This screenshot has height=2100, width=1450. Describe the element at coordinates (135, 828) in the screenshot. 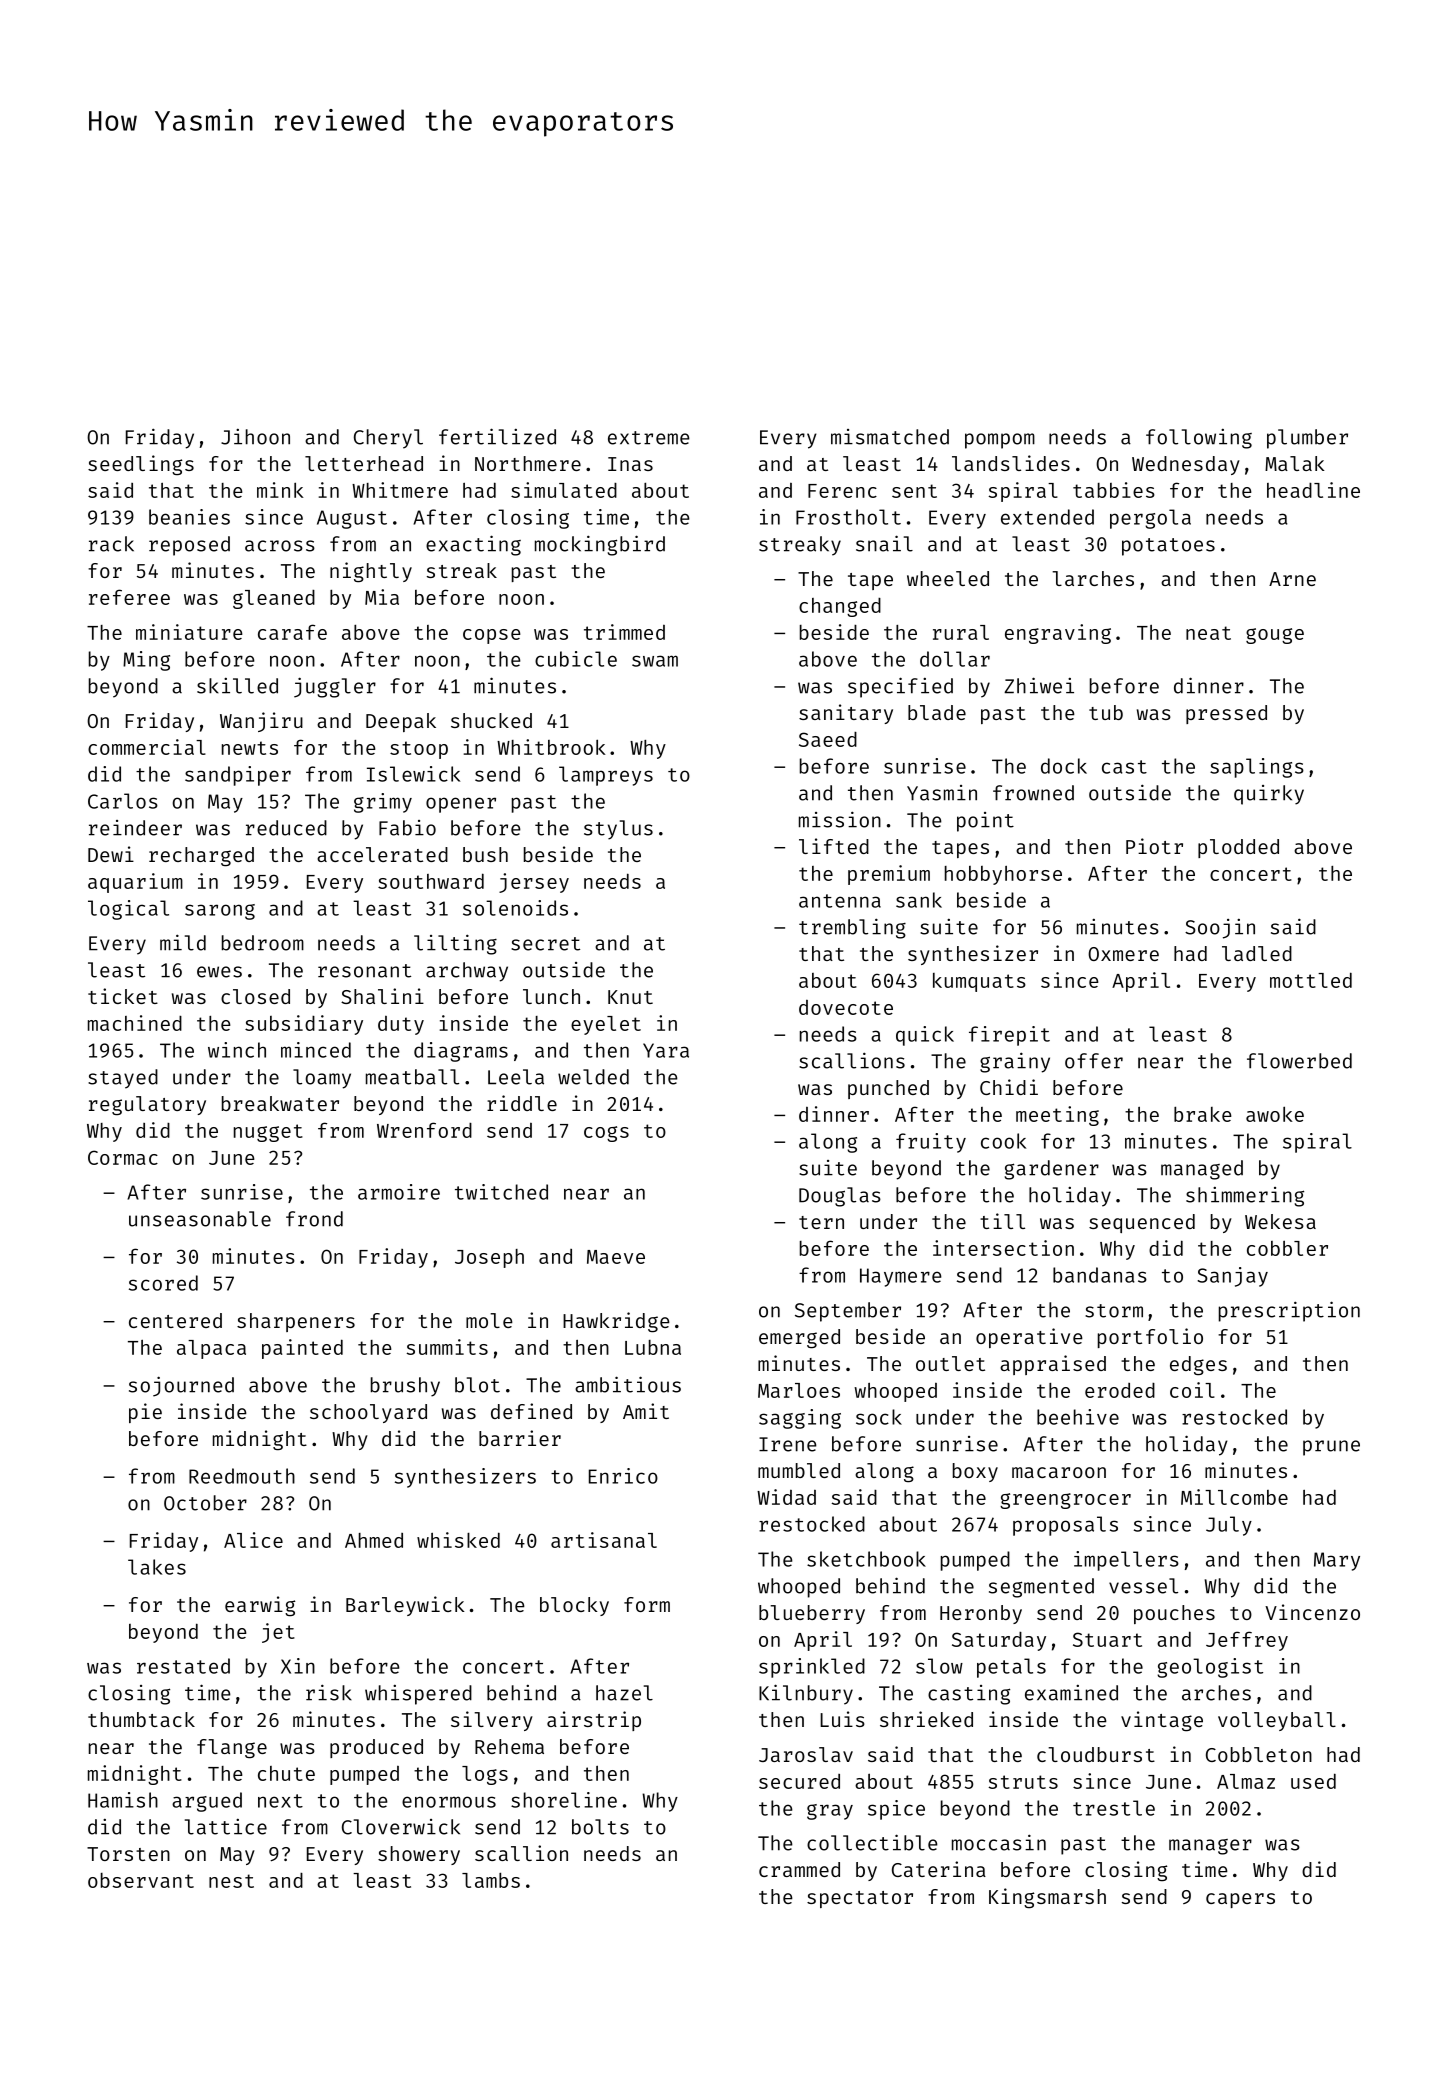

I see `reindeer` at that location.
